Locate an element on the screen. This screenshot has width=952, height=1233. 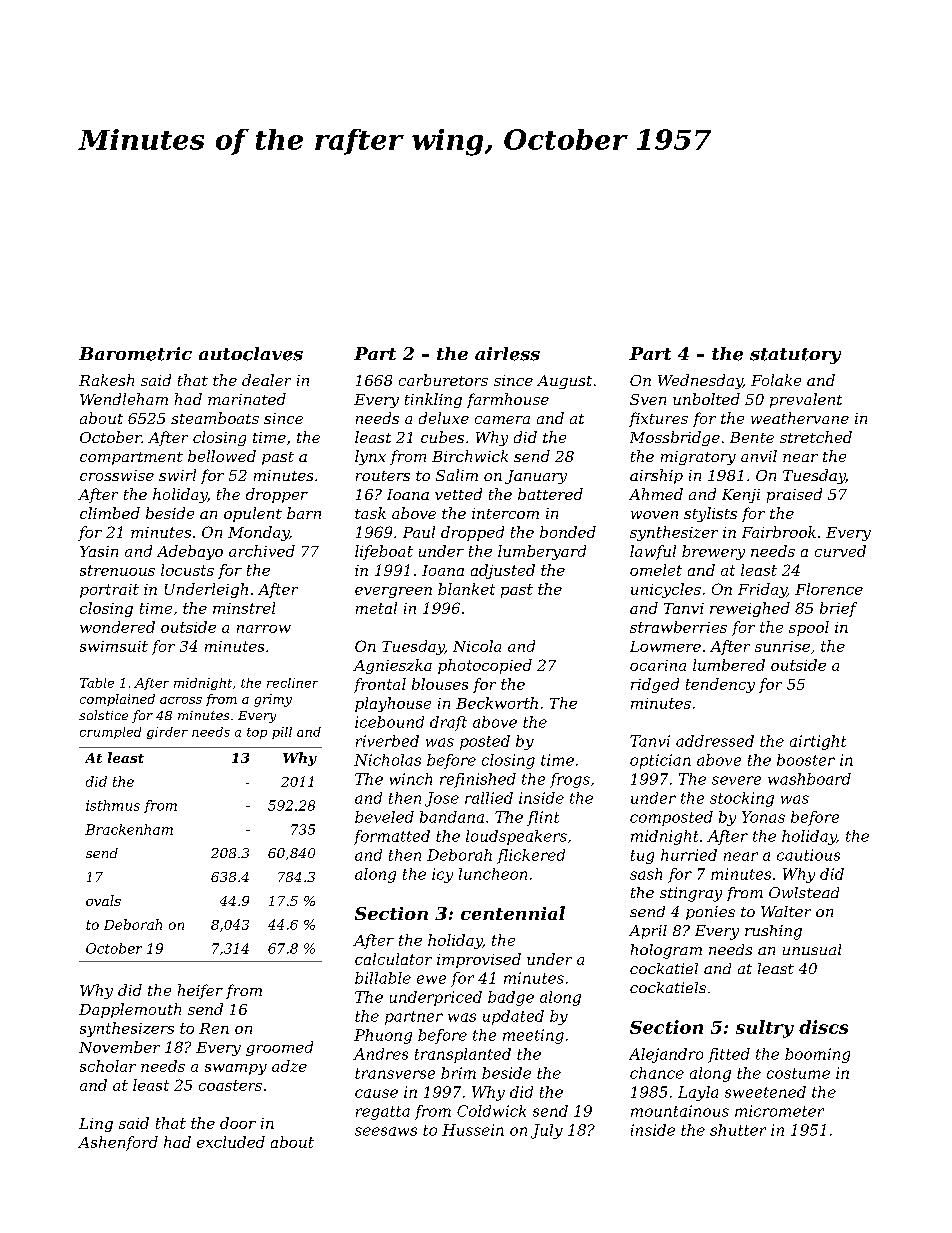
Hussein is located at coordinates (473, 1130).
